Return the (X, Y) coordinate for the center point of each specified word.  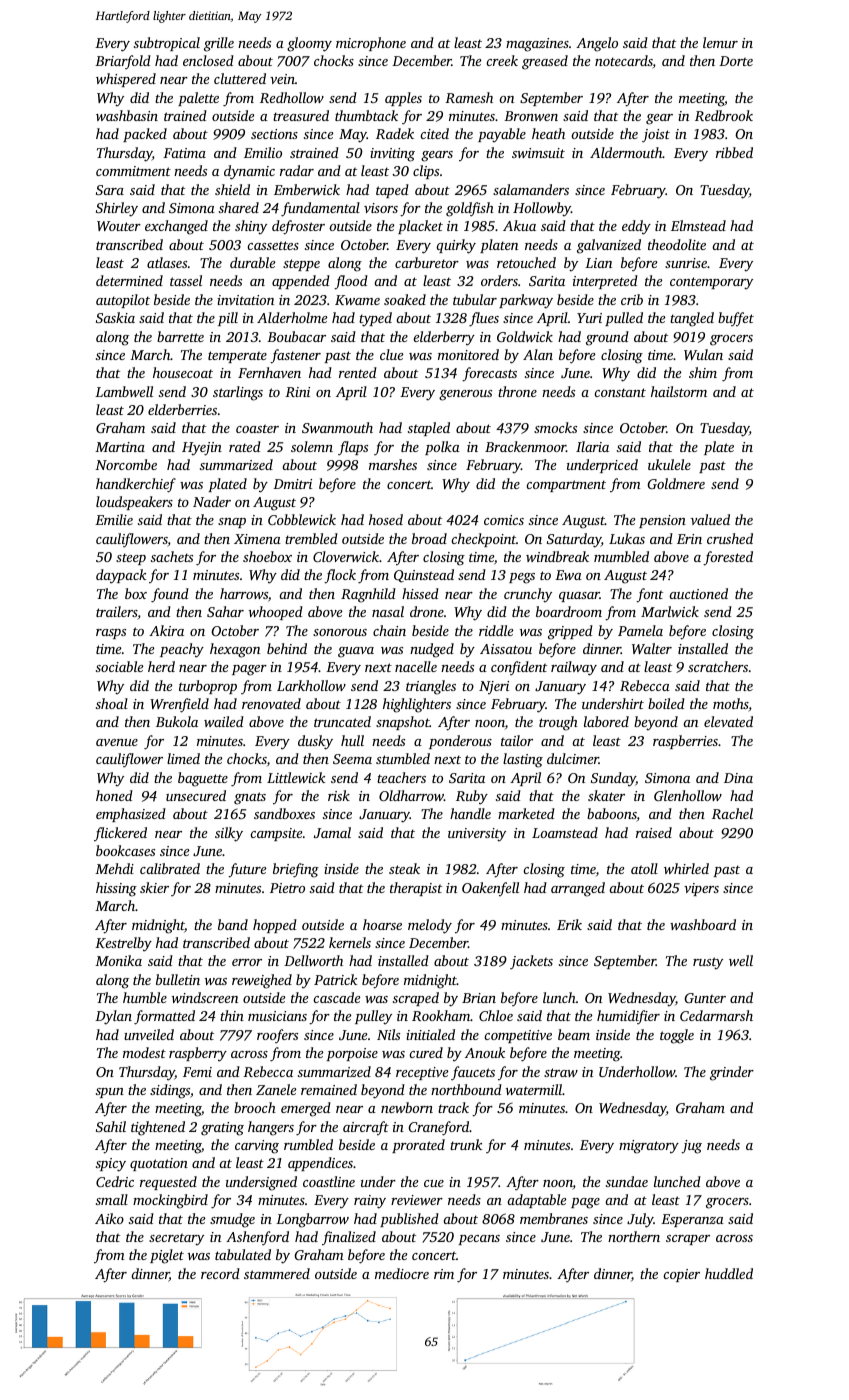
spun (110, 1093)
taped (392, 191)
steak (404, 868)
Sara (110, 190)
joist (656, 136)
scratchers (718, 666)
